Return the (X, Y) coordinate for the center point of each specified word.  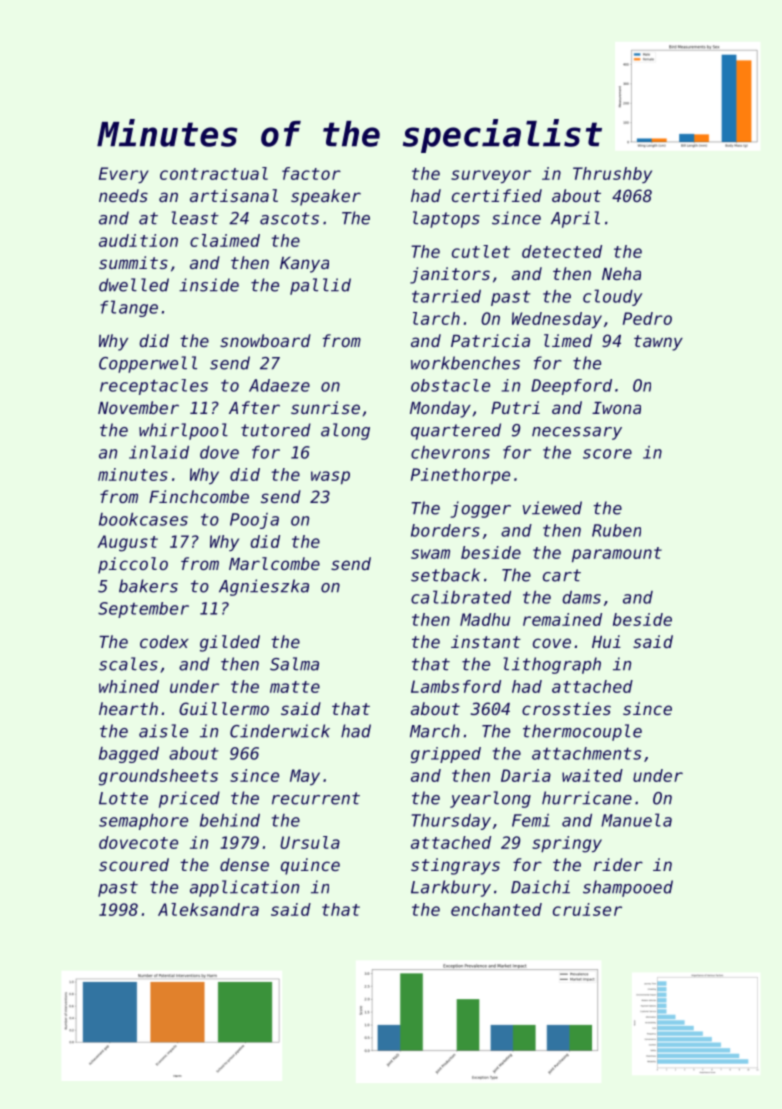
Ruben (616, 530)
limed (568, 340)
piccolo (133, 565)
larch (436, 318)
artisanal (234, 195)
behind (230, 820)
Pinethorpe (460, 476)
